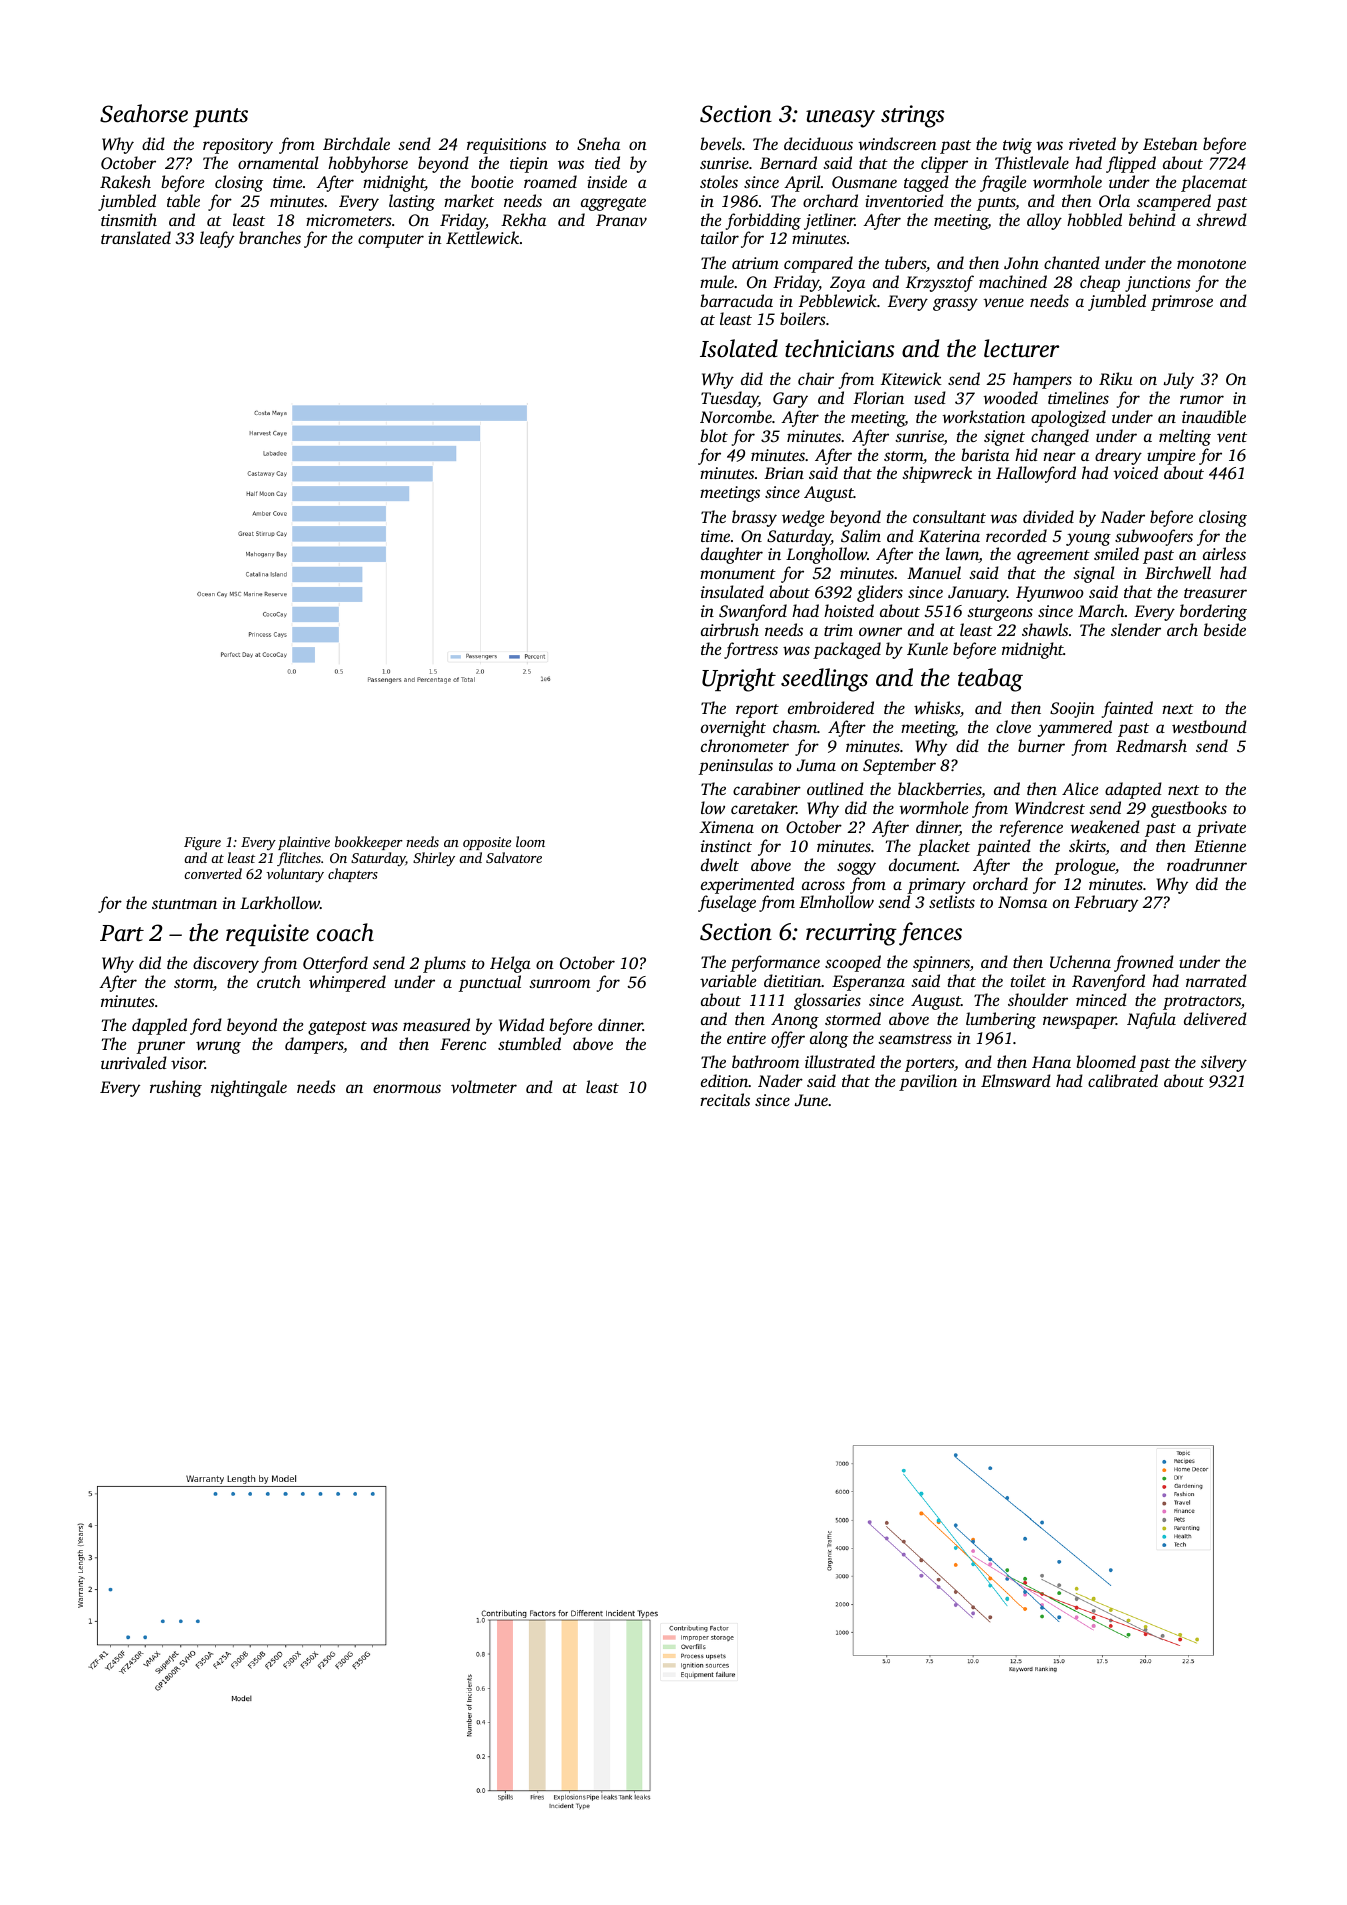  What do you see at coordinates (1016, 1080) in the screenshot?
I see `Elmsward` at bounding box center [1016, 1080].
